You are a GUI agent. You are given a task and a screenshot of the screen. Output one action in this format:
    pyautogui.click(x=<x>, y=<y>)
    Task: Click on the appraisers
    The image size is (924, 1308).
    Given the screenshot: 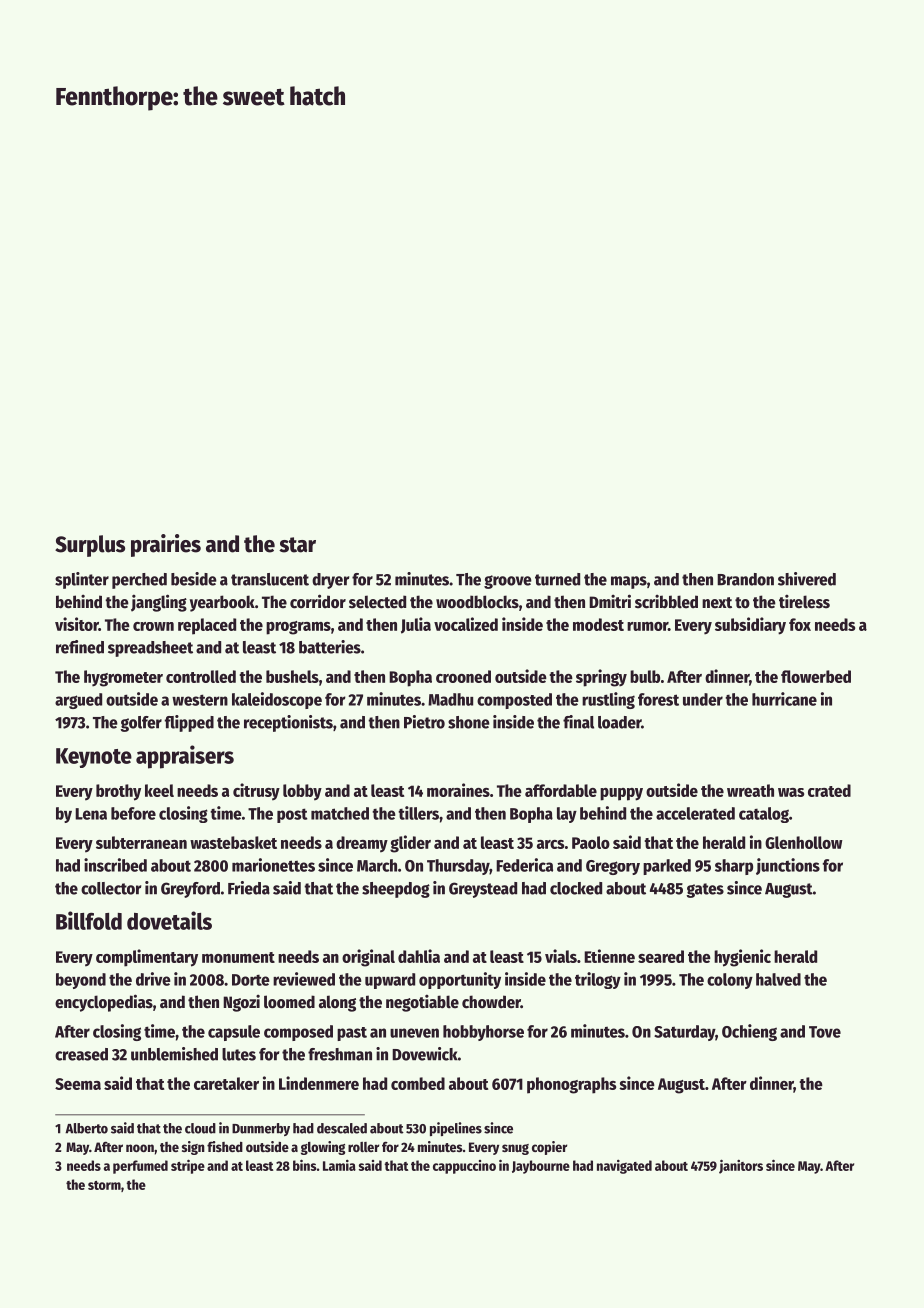 What is the action you would take?
    pyautogui.click(x=185, y=757)
